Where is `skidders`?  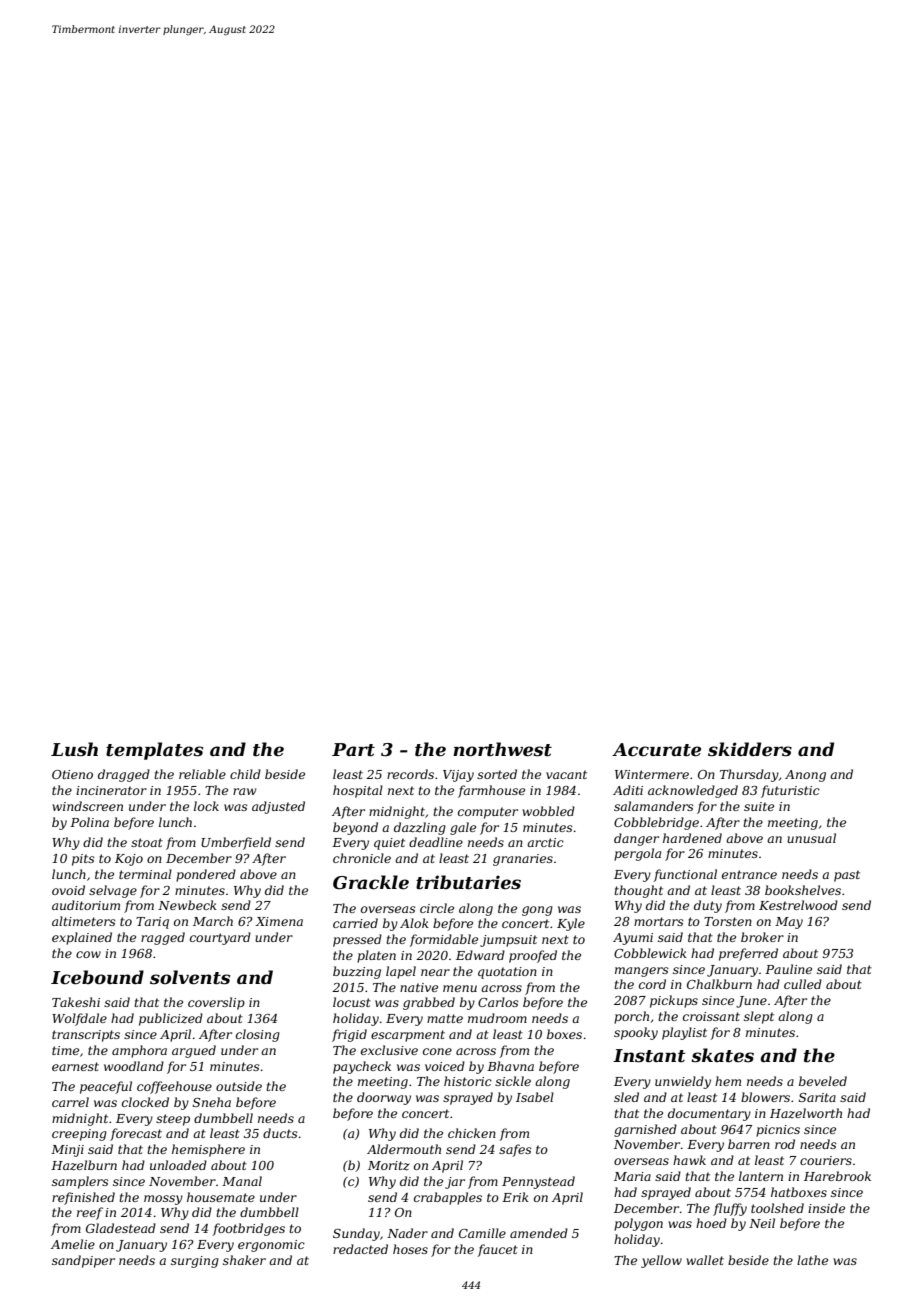 skidders is located at coordinates (750, 749).
